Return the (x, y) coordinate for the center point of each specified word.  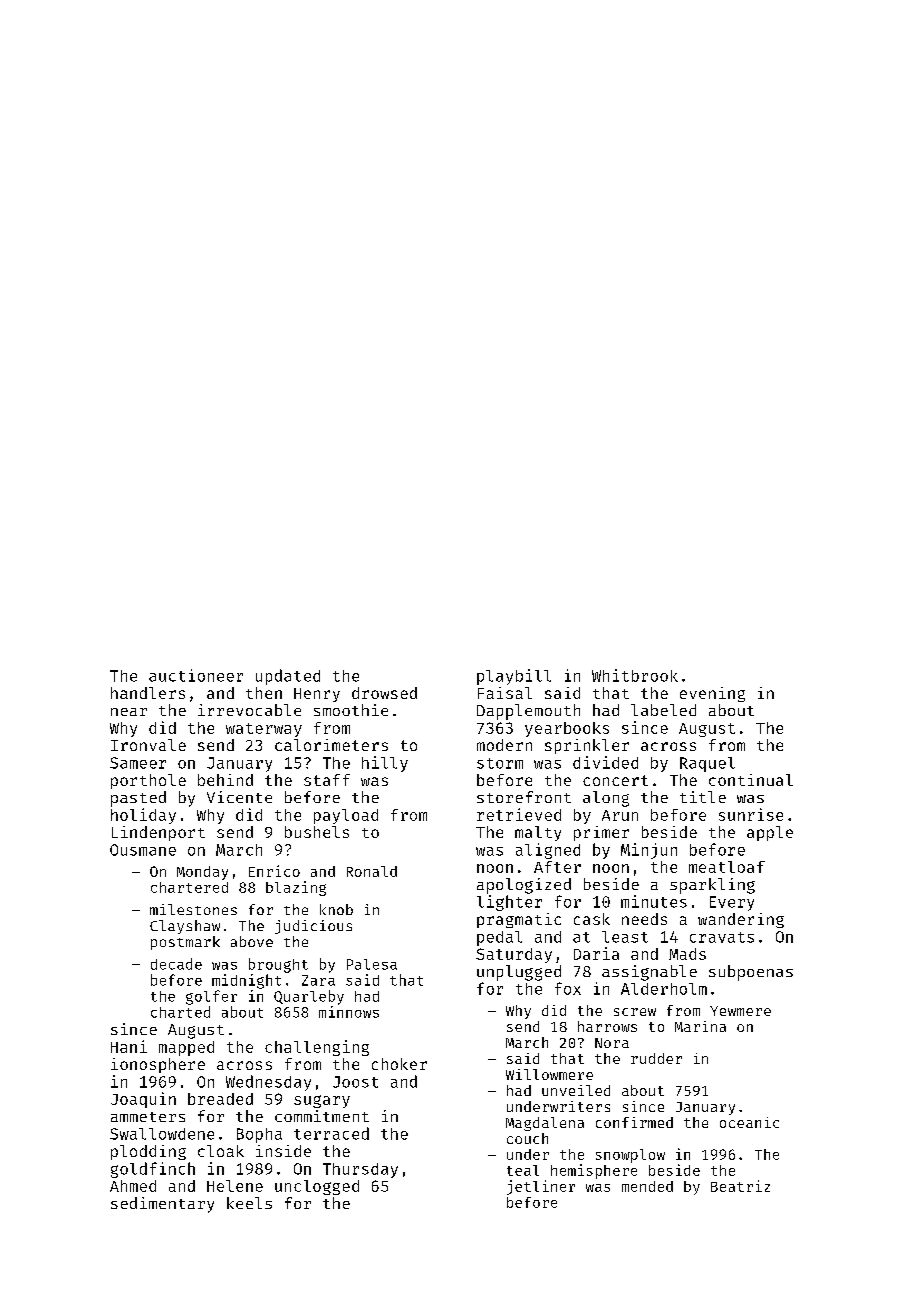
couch (527, 1138)
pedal (499, 938)
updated (288, 677)
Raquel (707, 764)
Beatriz (740, 1186)
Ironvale (148, 745)
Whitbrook (635, 675)
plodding (148, 1152)
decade (176, 964)
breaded (220, 1099)
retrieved (519, 814)
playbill (514, 677)
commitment (322, 1116)
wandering (741, 920)
